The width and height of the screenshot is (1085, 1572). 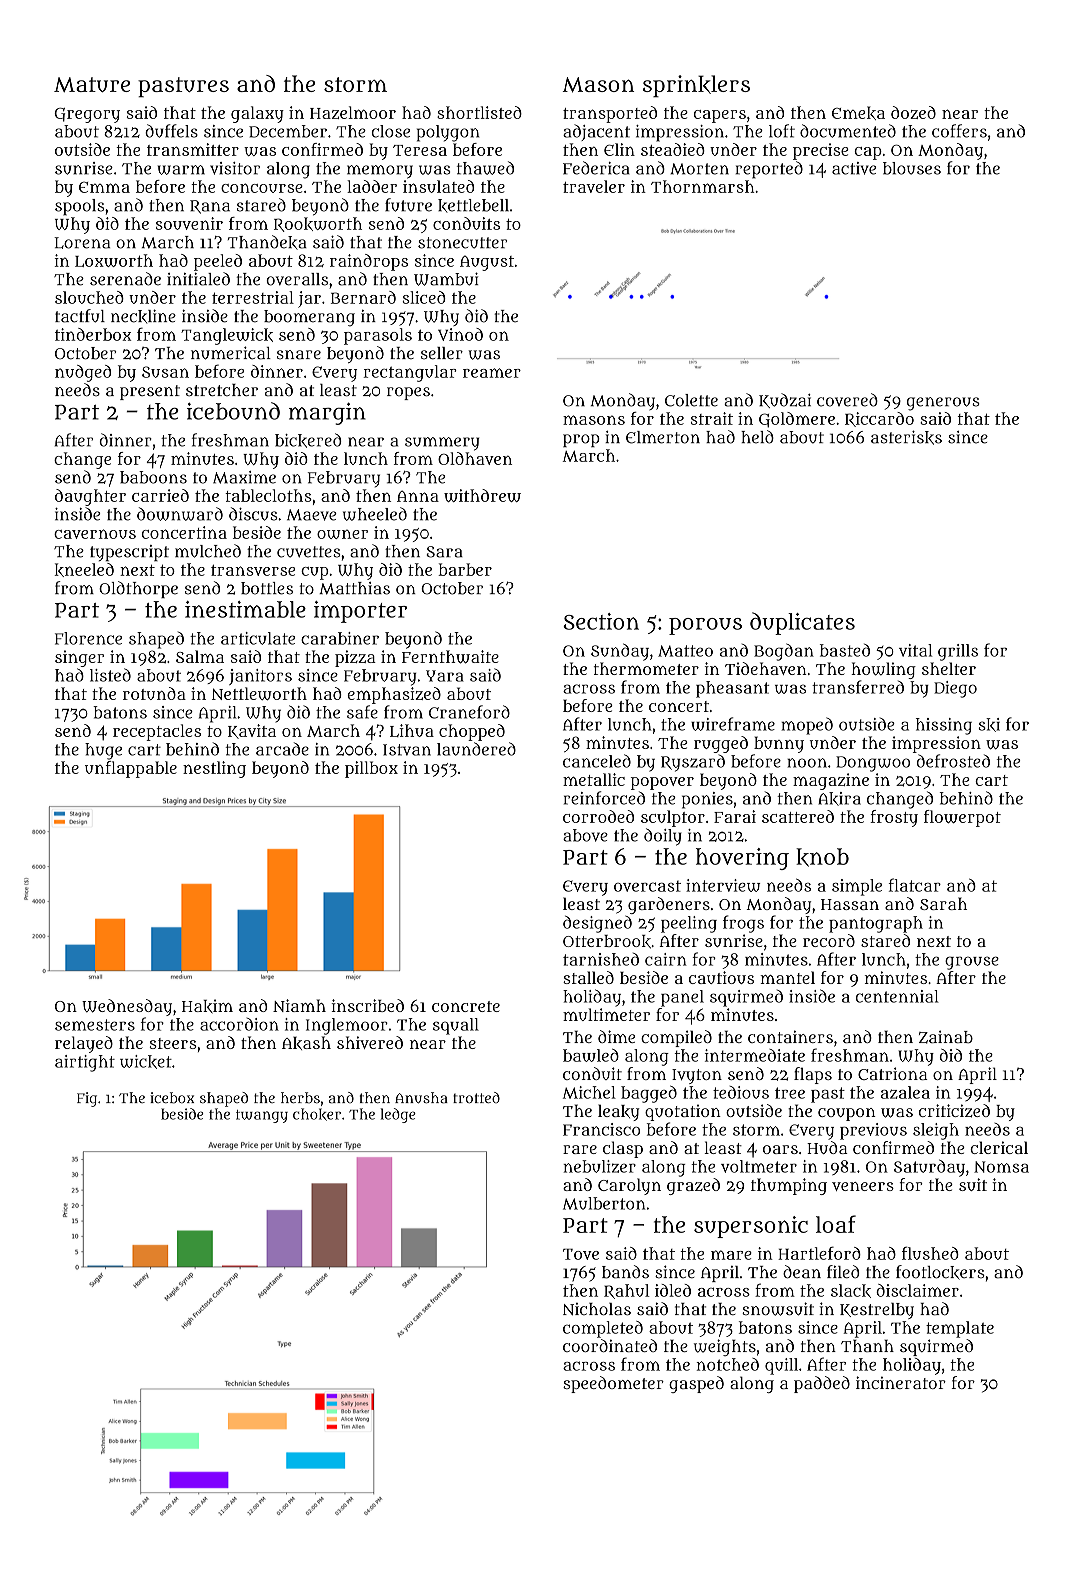 I want to click on interview, so click(x=723, y=885).
